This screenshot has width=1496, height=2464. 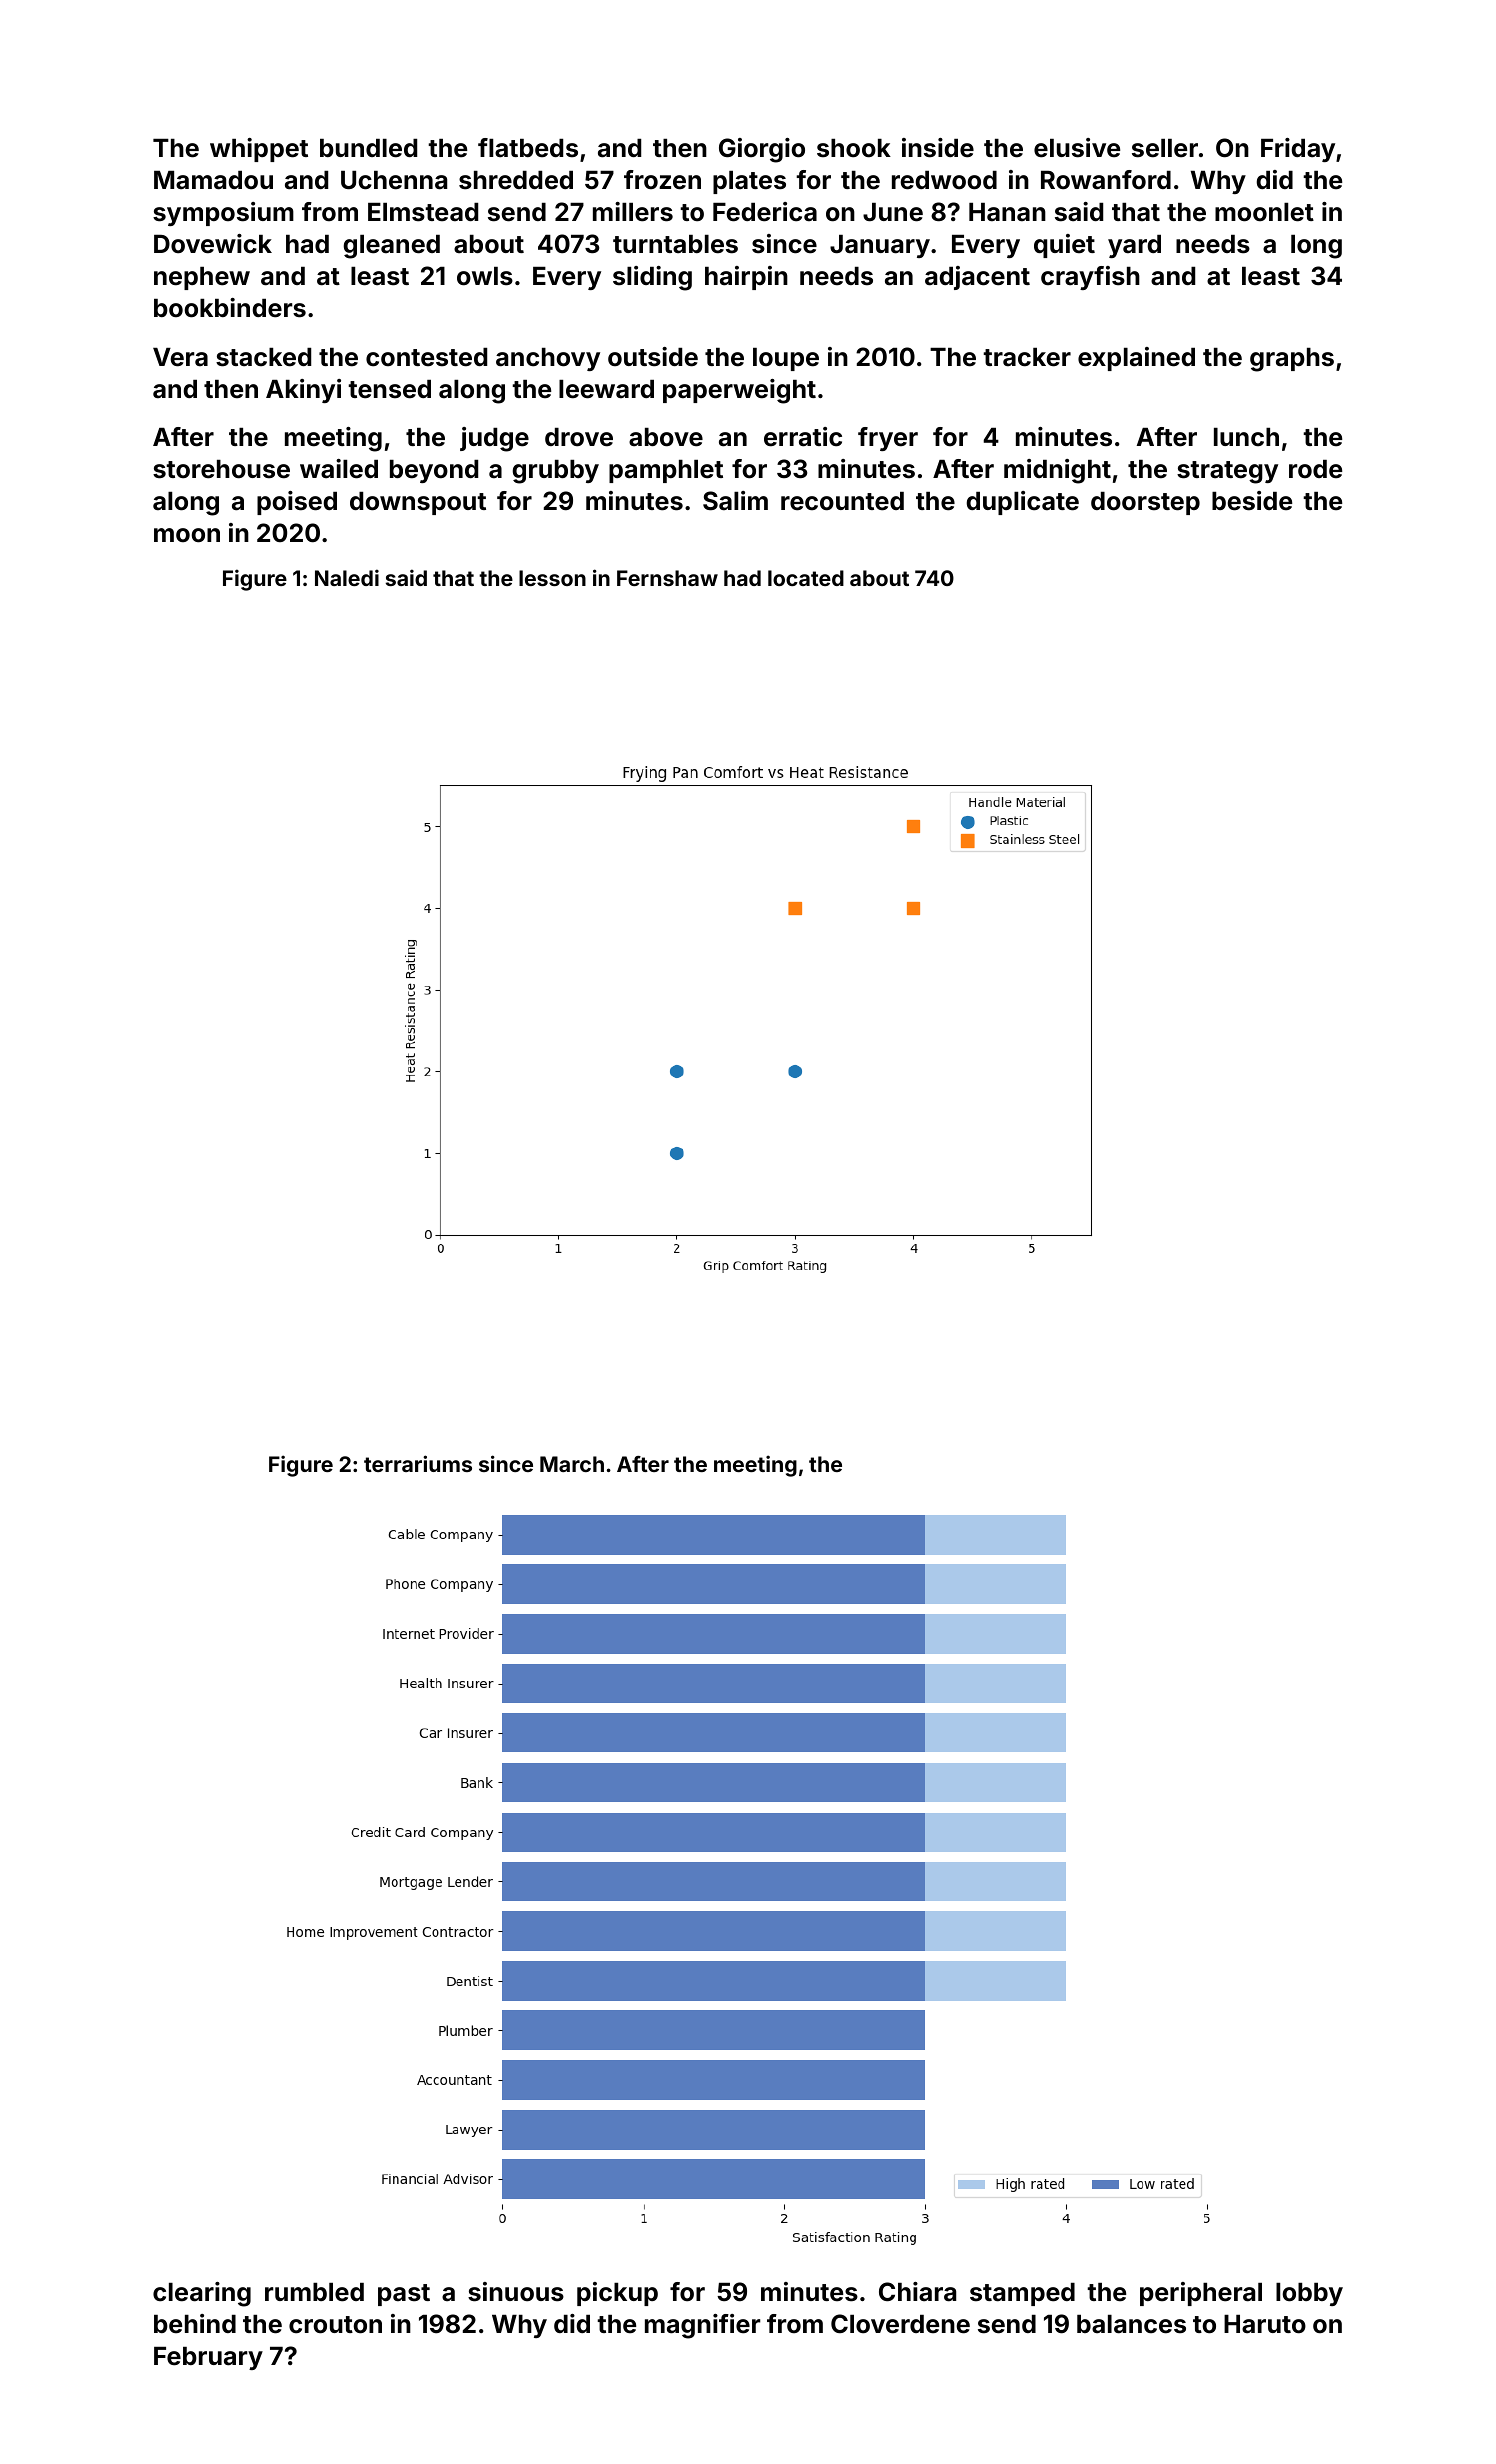 What do you see at coordinates (202, 2294) in the screenshot?
I see `clearing` at bounding box center [202, 2294].
